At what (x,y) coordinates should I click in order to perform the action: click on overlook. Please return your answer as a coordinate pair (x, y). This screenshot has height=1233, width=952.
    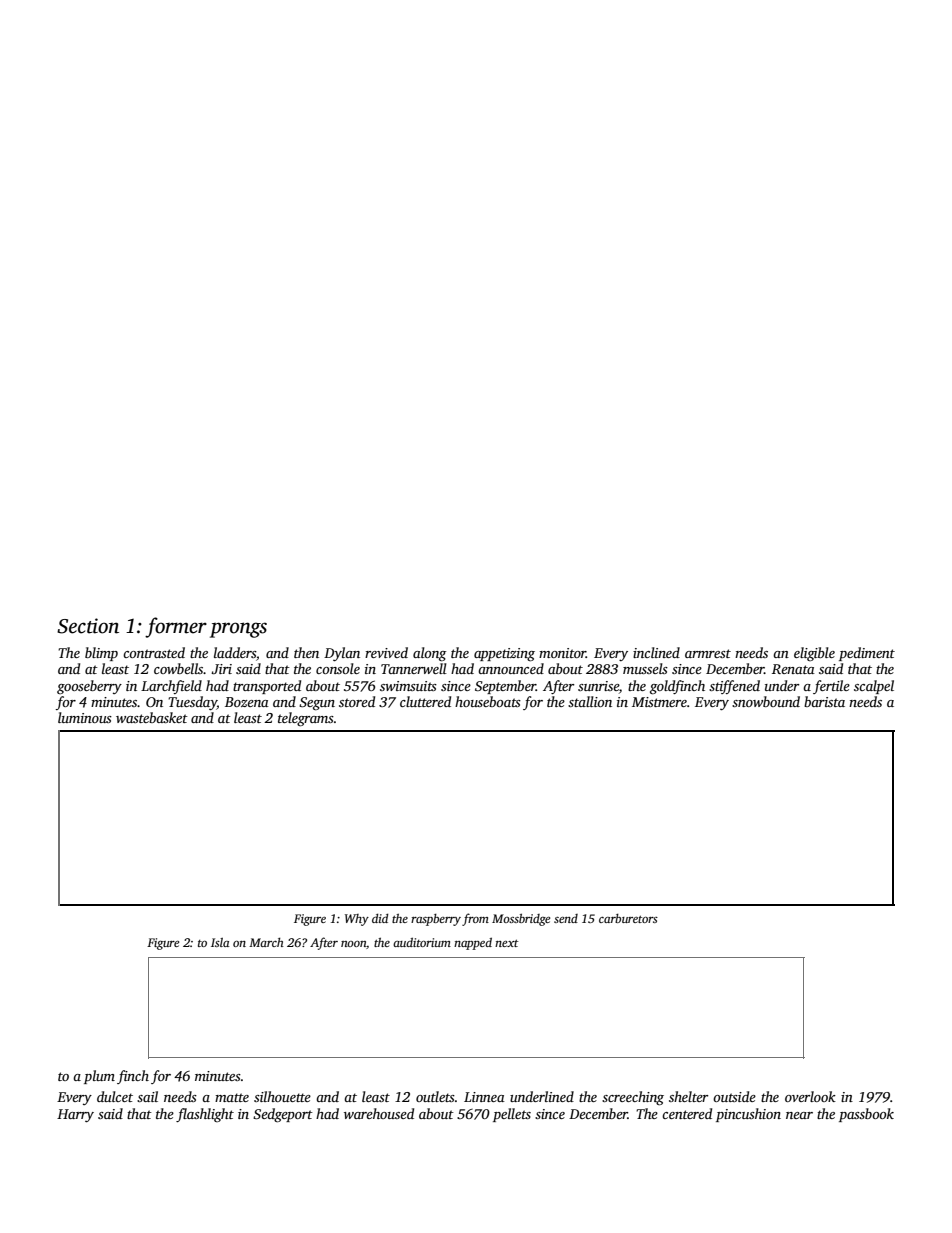
    Looking at the image, I should click on (810, 1096).
